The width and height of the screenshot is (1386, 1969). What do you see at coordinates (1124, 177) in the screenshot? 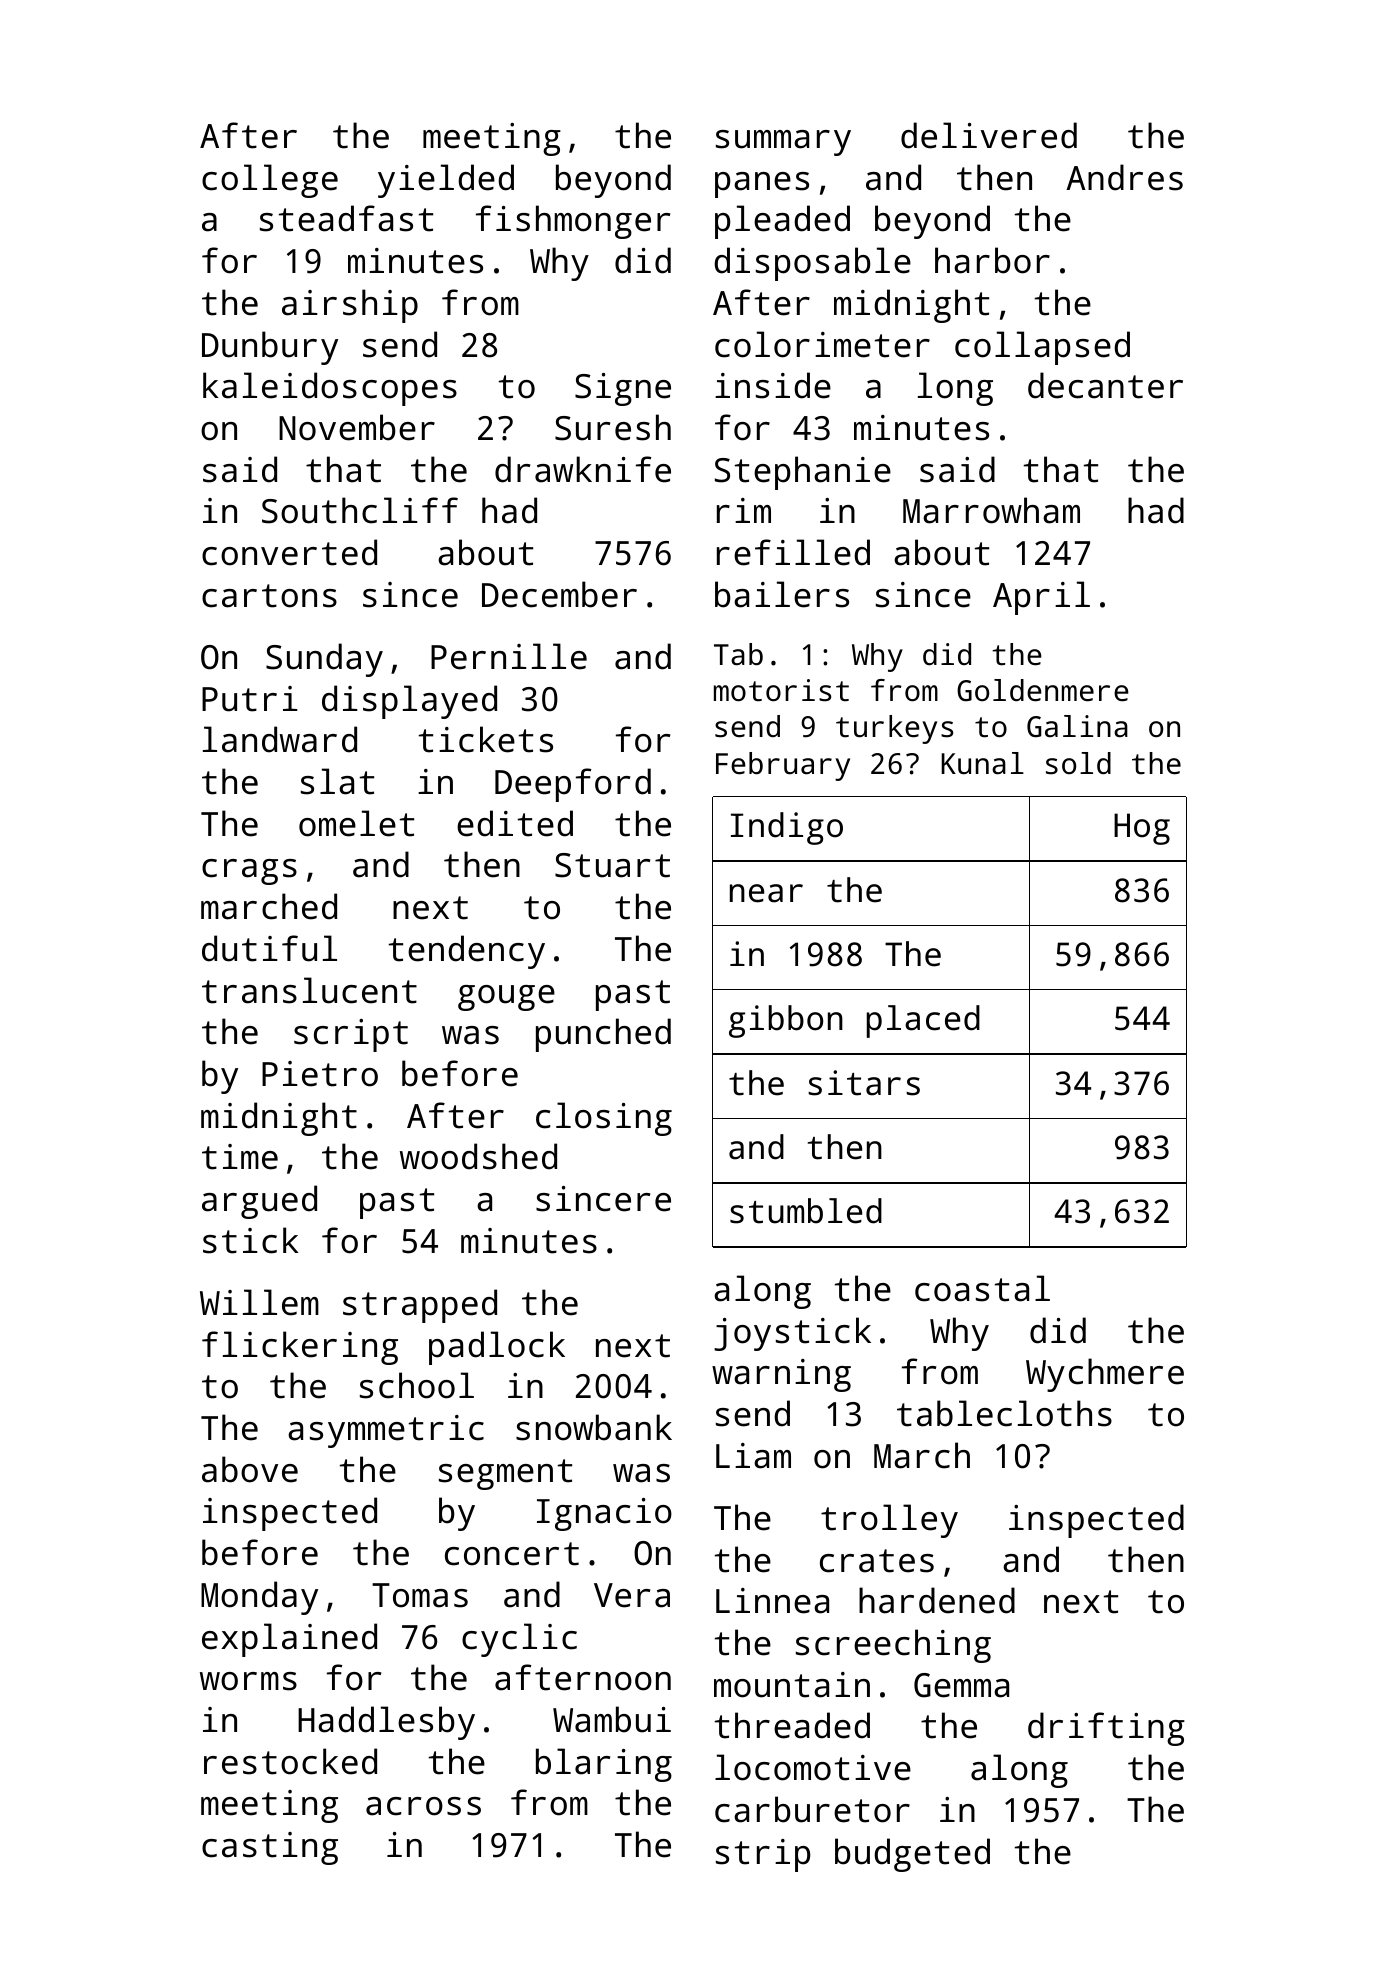
I see `Andres` at bounding box center [1124, 177].
